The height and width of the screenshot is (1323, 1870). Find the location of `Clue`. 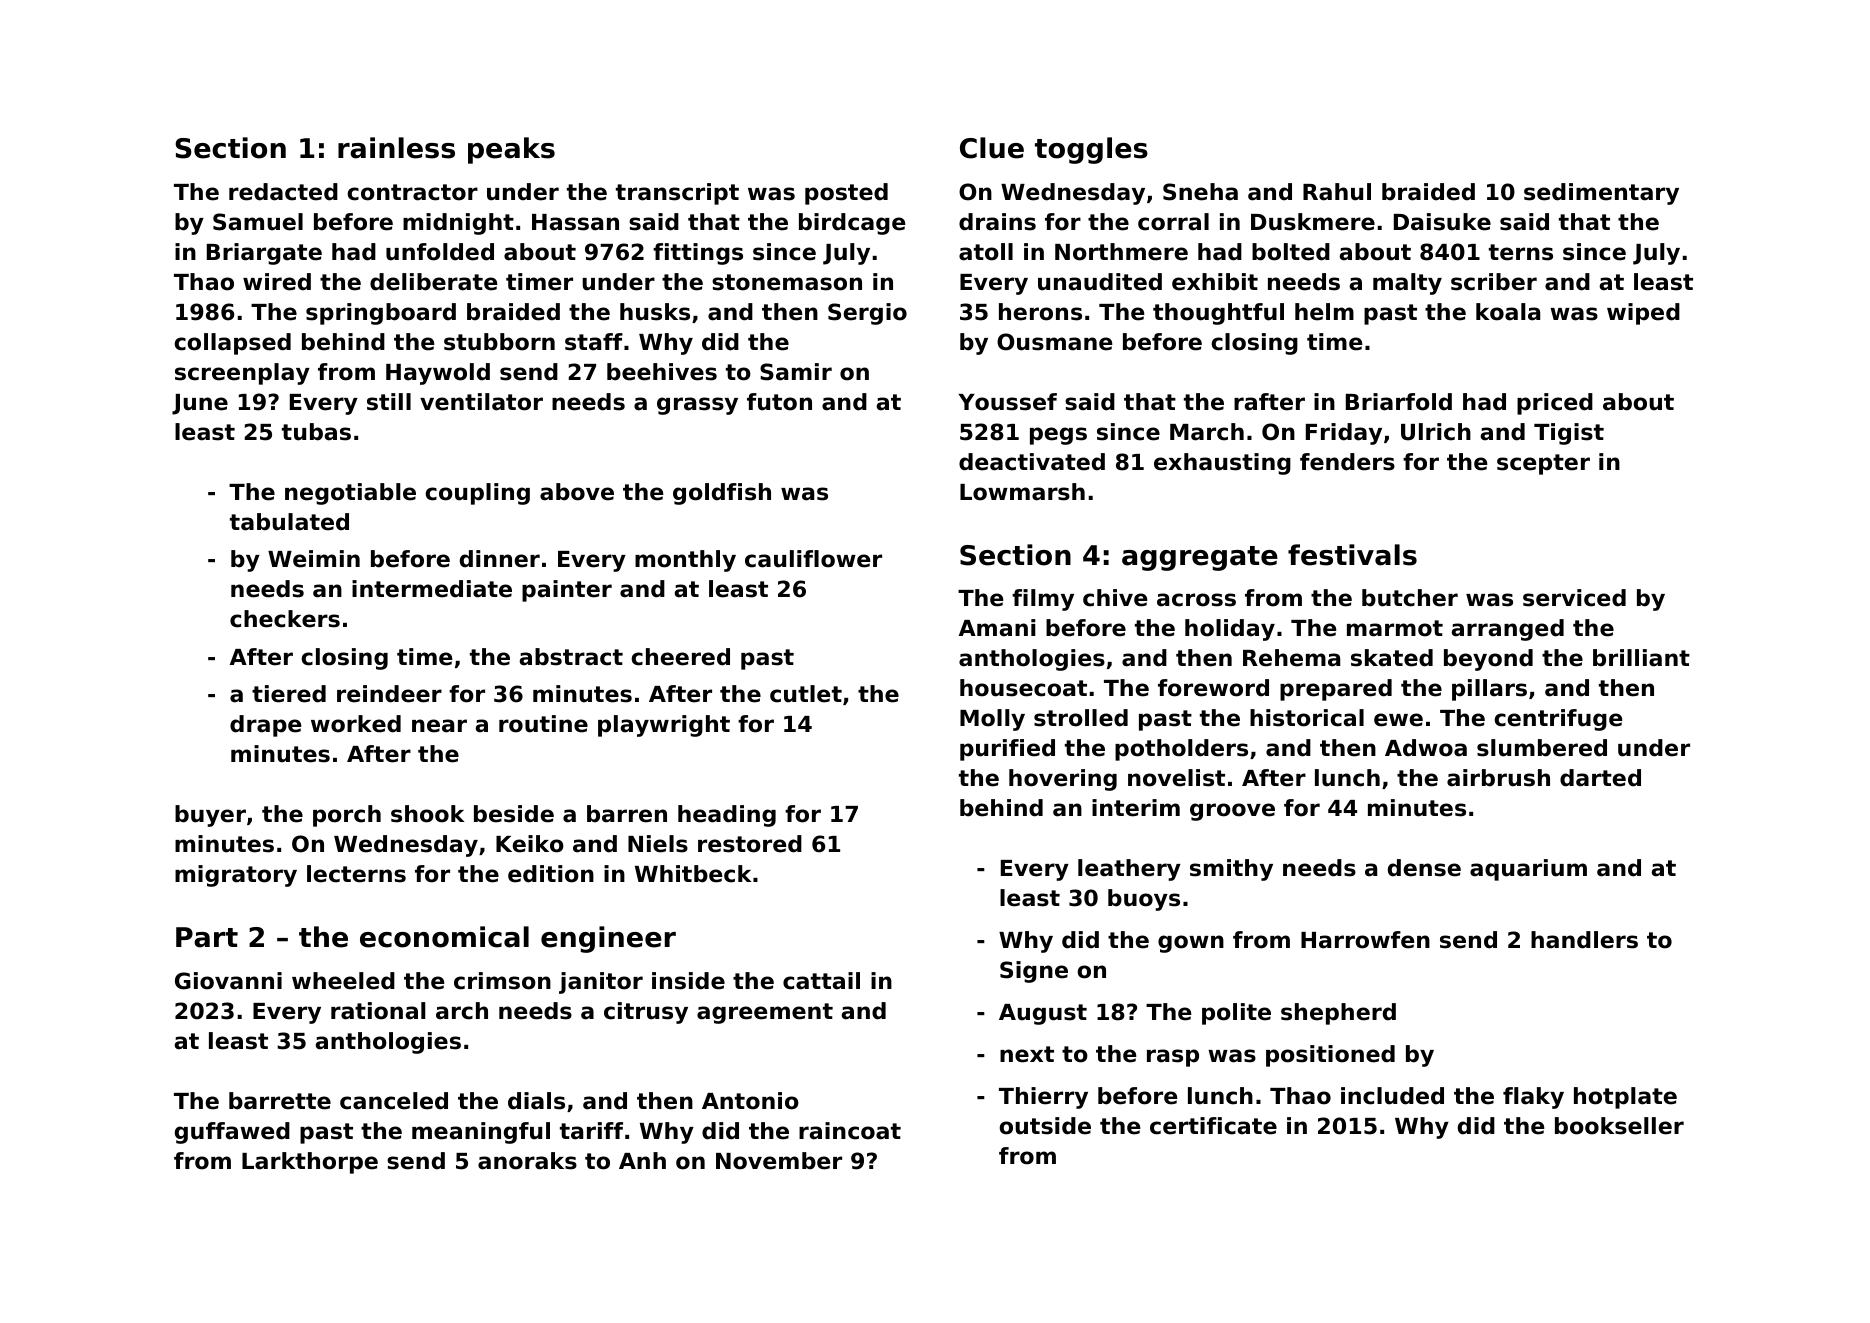

Clue is located at coordinates (992, 148).
